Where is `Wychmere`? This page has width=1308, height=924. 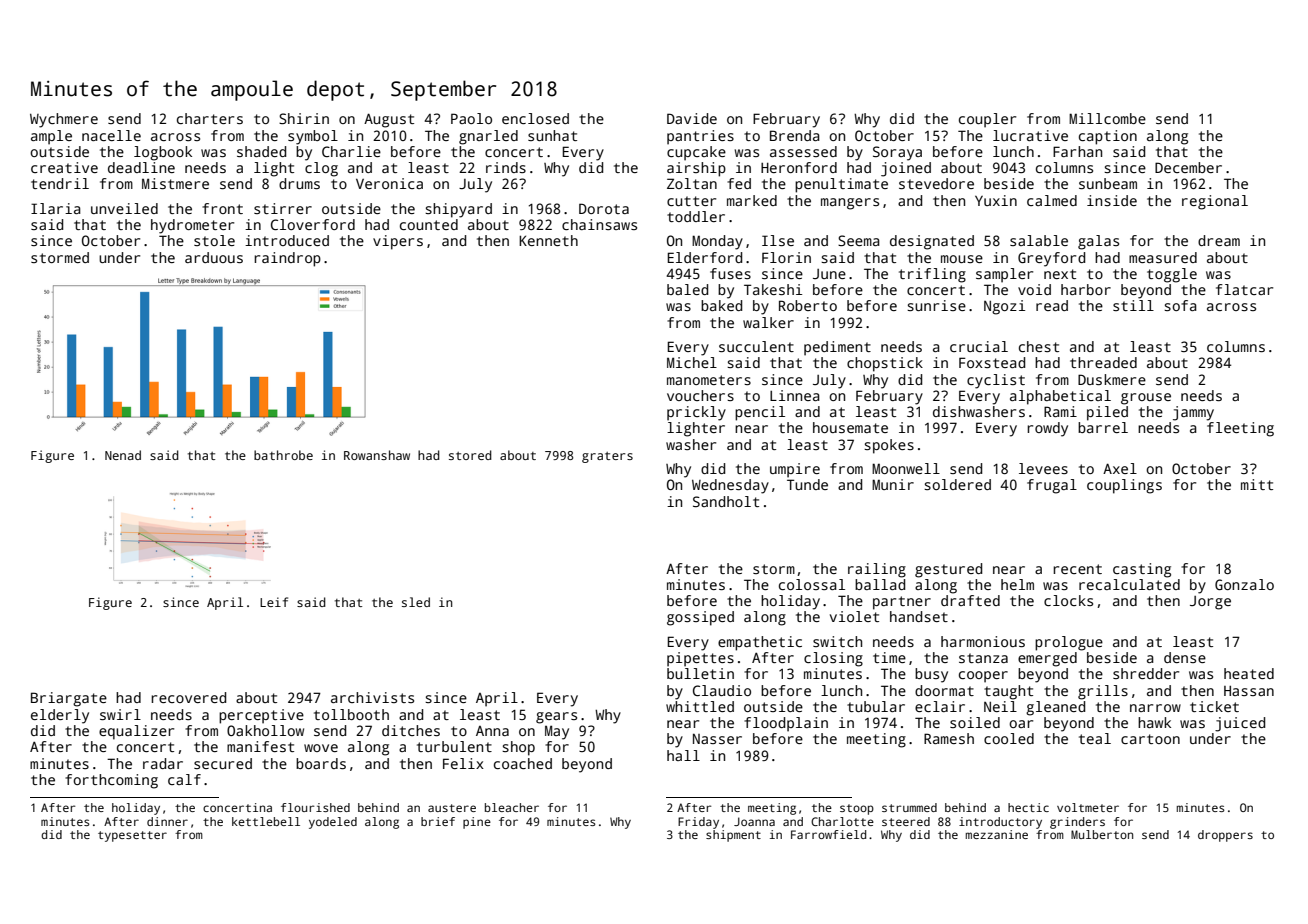 Wychmere is located at coordinates (64, 120).
